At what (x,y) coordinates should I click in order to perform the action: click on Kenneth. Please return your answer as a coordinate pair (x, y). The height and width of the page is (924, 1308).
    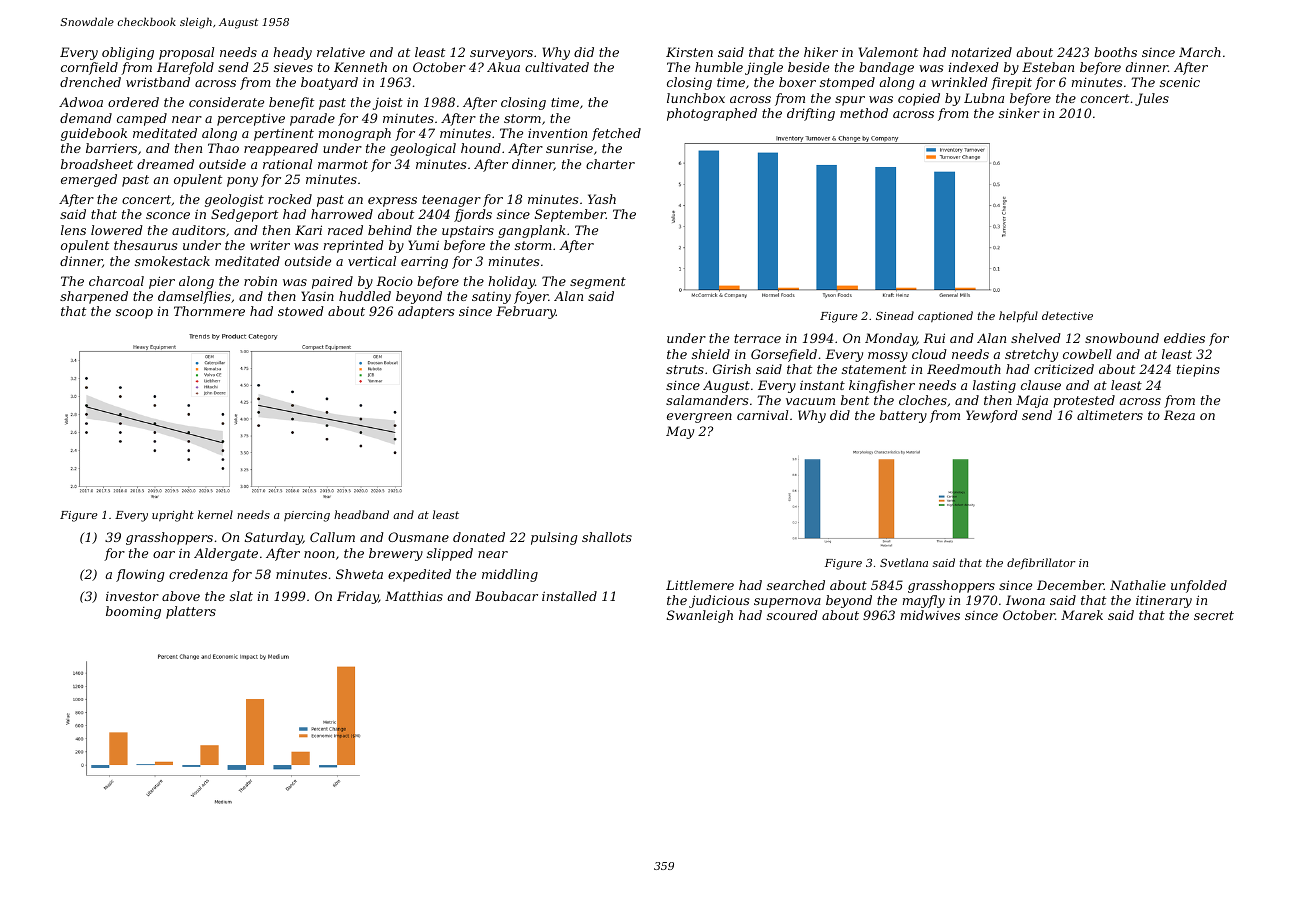
    Looking at the image, I should click on (360, 67).
